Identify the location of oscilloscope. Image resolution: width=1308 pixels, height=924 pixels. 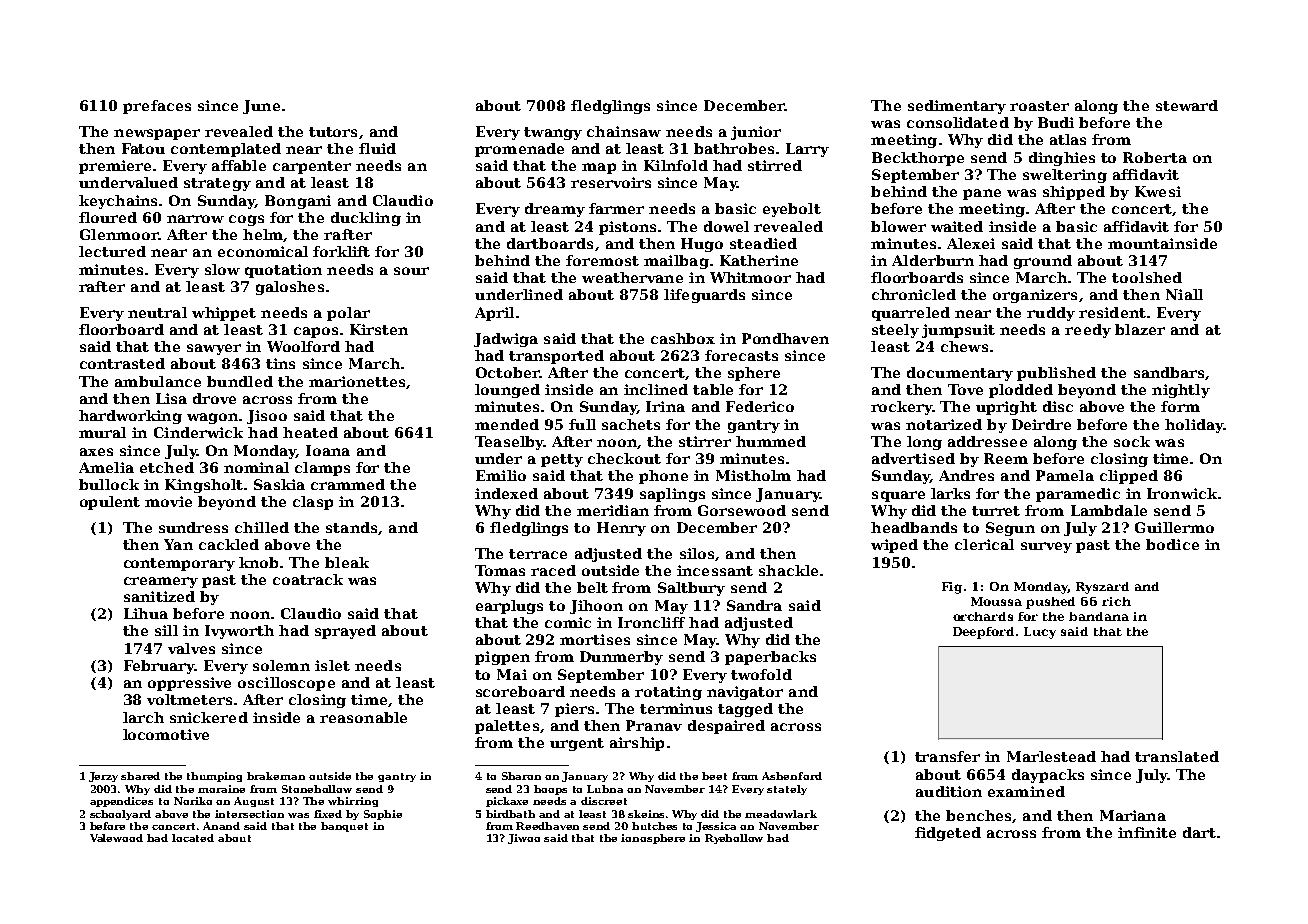
(286, 684).
